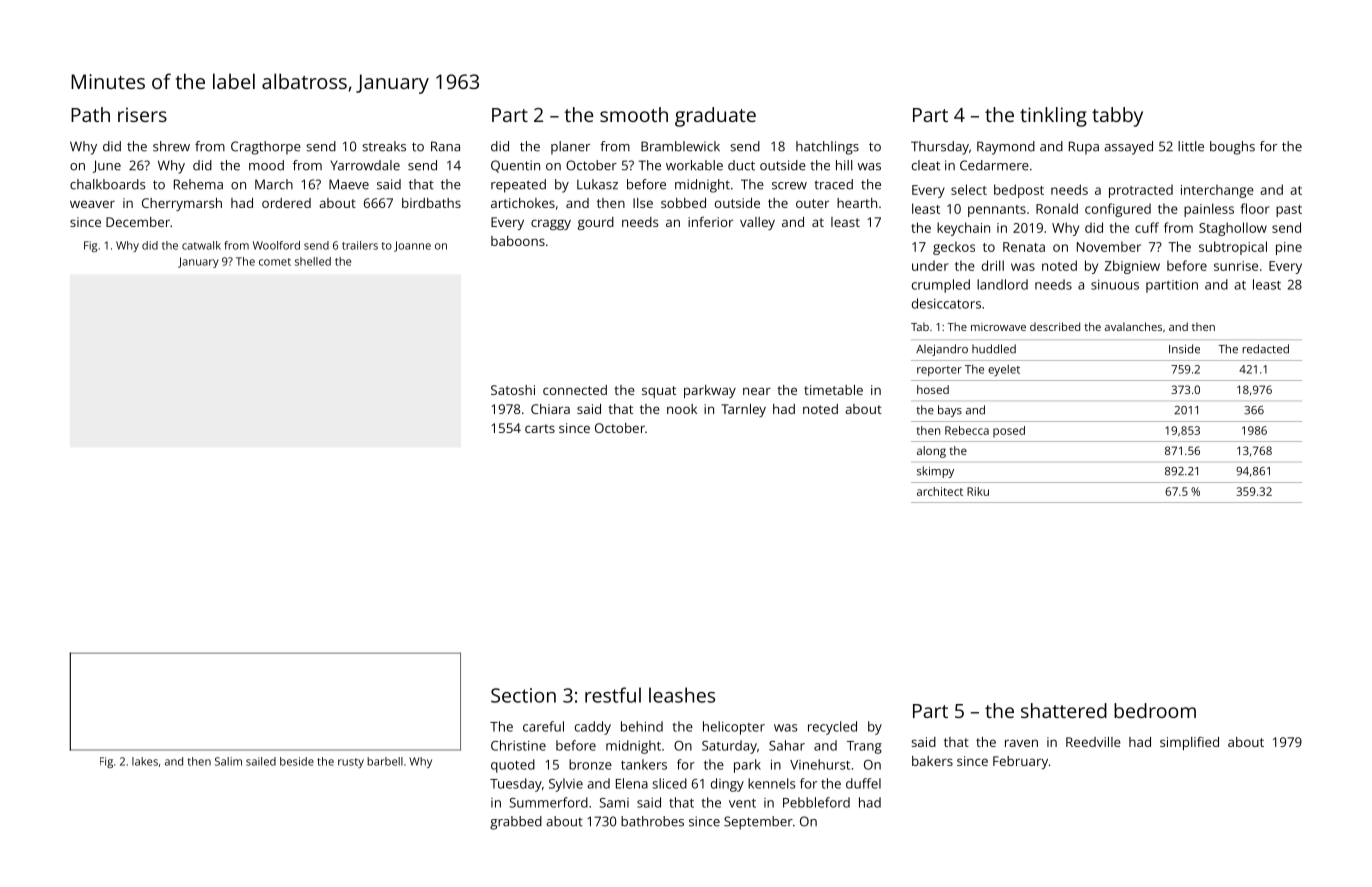  What do you see at coordinates (978, 491) in the page?
I see `Riku` at bounding box center [978, 491].
